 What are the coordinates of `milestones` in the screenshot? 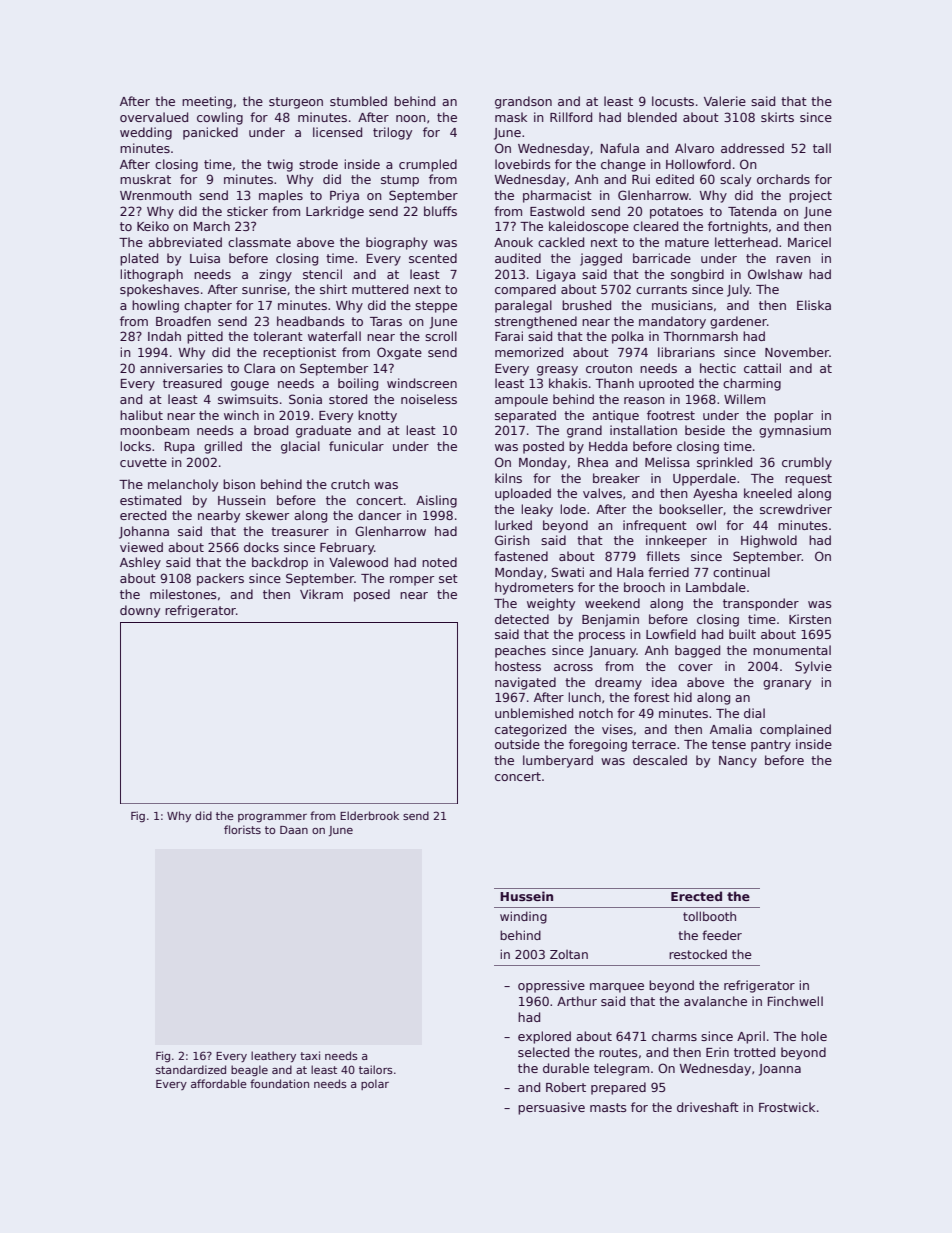 It's located at (183, 594).
